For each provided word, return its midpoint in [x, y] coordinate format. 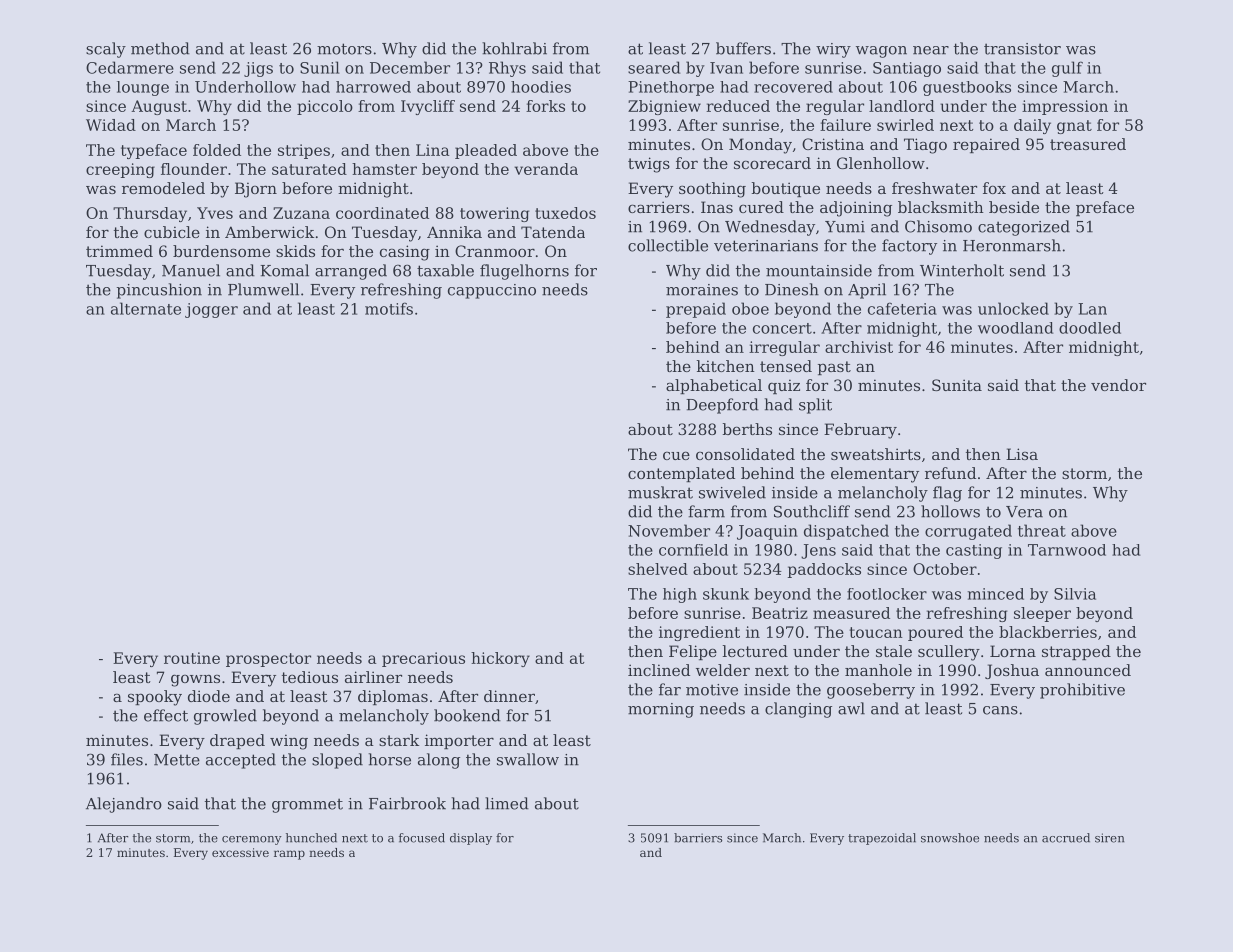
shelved [658, 569]
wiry [833, 50]
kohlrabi [514, 48]
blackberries [1048, 632]
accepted [241, 761]
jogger [211, 310]
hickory [500, 659]
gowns [195, 680]
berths [747, 429]
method [160, 48]
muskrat [660, 492]
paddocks [824, 570]
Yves [215, 213]
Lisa [1022, 454]
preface [1105, 208]
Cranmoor [495, 251]
